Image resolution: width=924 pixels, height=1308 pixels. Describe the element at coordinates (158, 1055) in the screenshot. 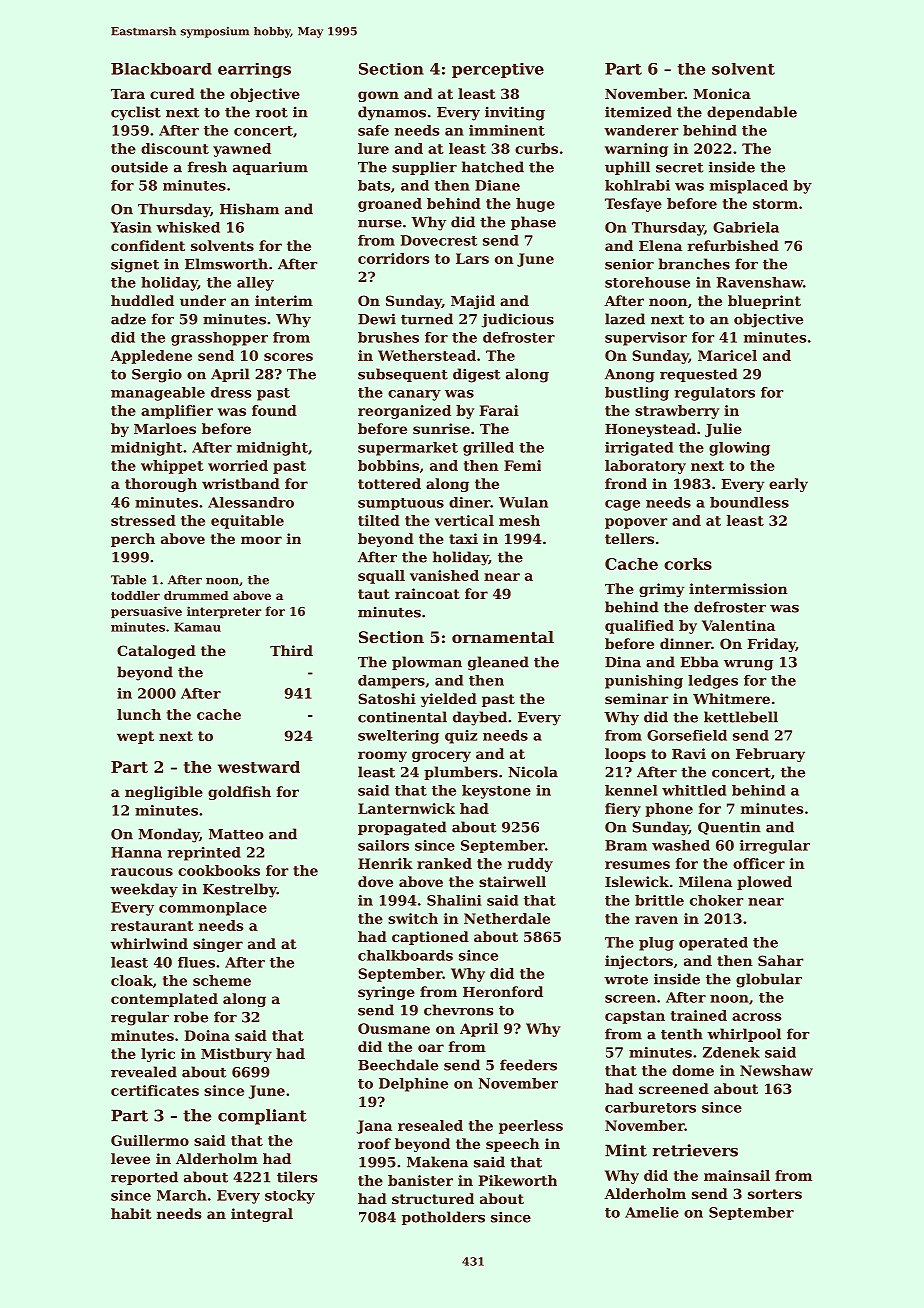

I see `lyric` at that location.
